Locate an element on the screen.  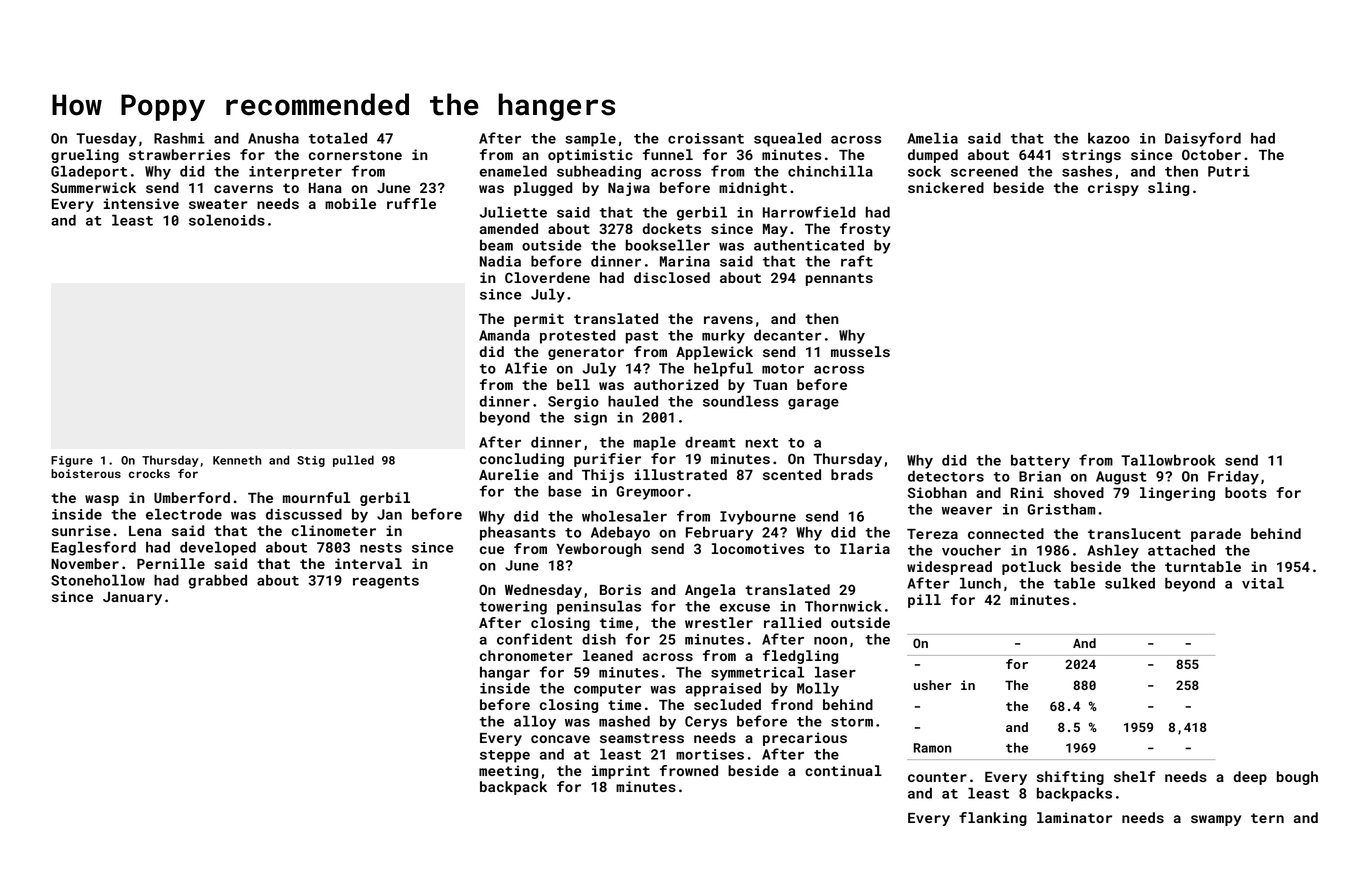
meeting is located at coordinates (508, 772).
